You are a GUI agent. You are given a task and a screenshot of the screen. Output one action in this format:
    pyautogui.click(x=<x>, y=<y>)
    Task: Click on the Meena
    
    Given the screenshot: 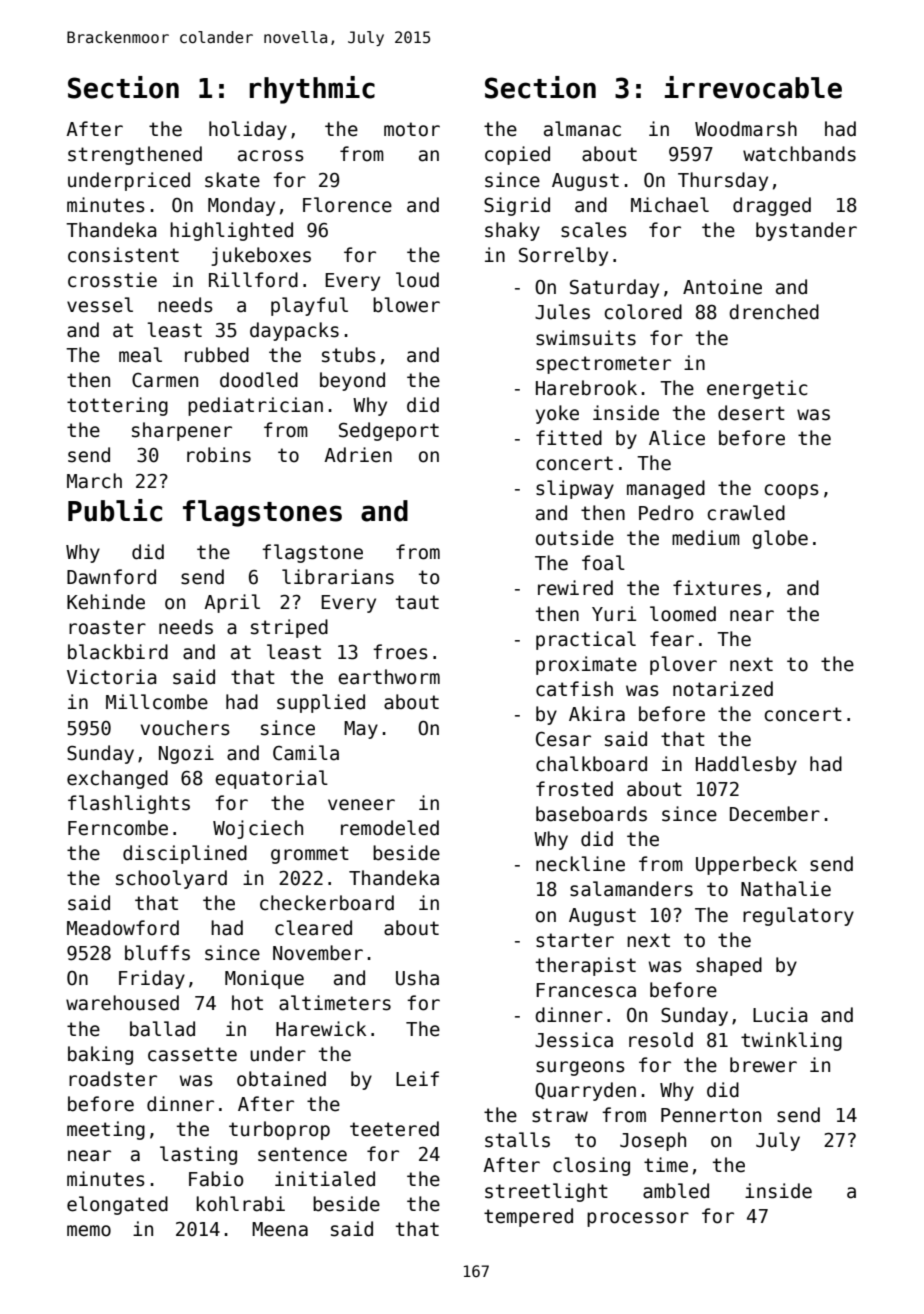 What is the action you would take?
    pyautogui.click(x=280, y=1229)
